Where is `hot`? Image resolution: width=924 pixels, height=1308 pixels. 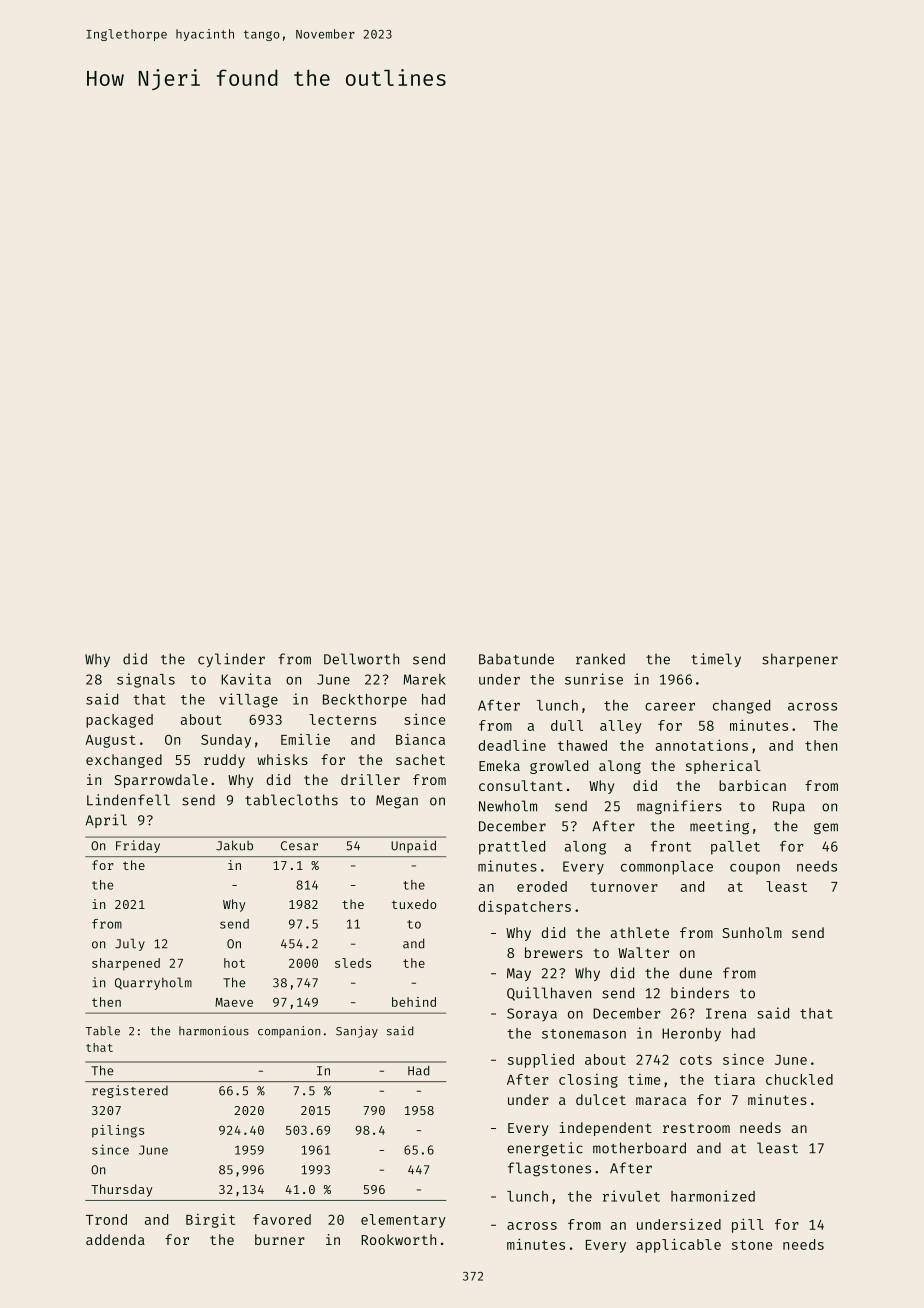 hot is located at coordinates (234, 963).
